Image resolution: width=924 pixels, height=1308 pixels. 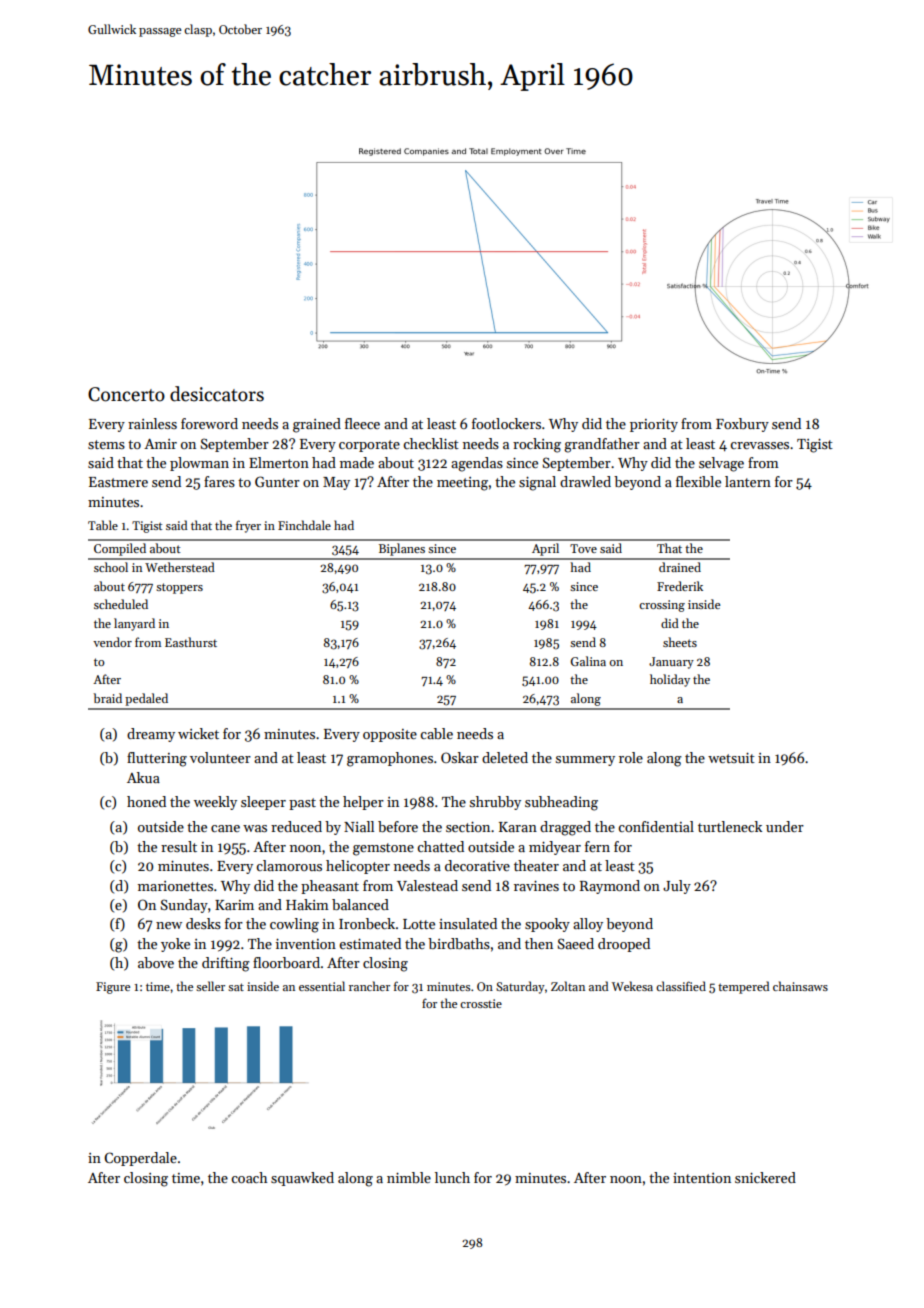 I want to click on flexible, so click(x=698, y=481).
